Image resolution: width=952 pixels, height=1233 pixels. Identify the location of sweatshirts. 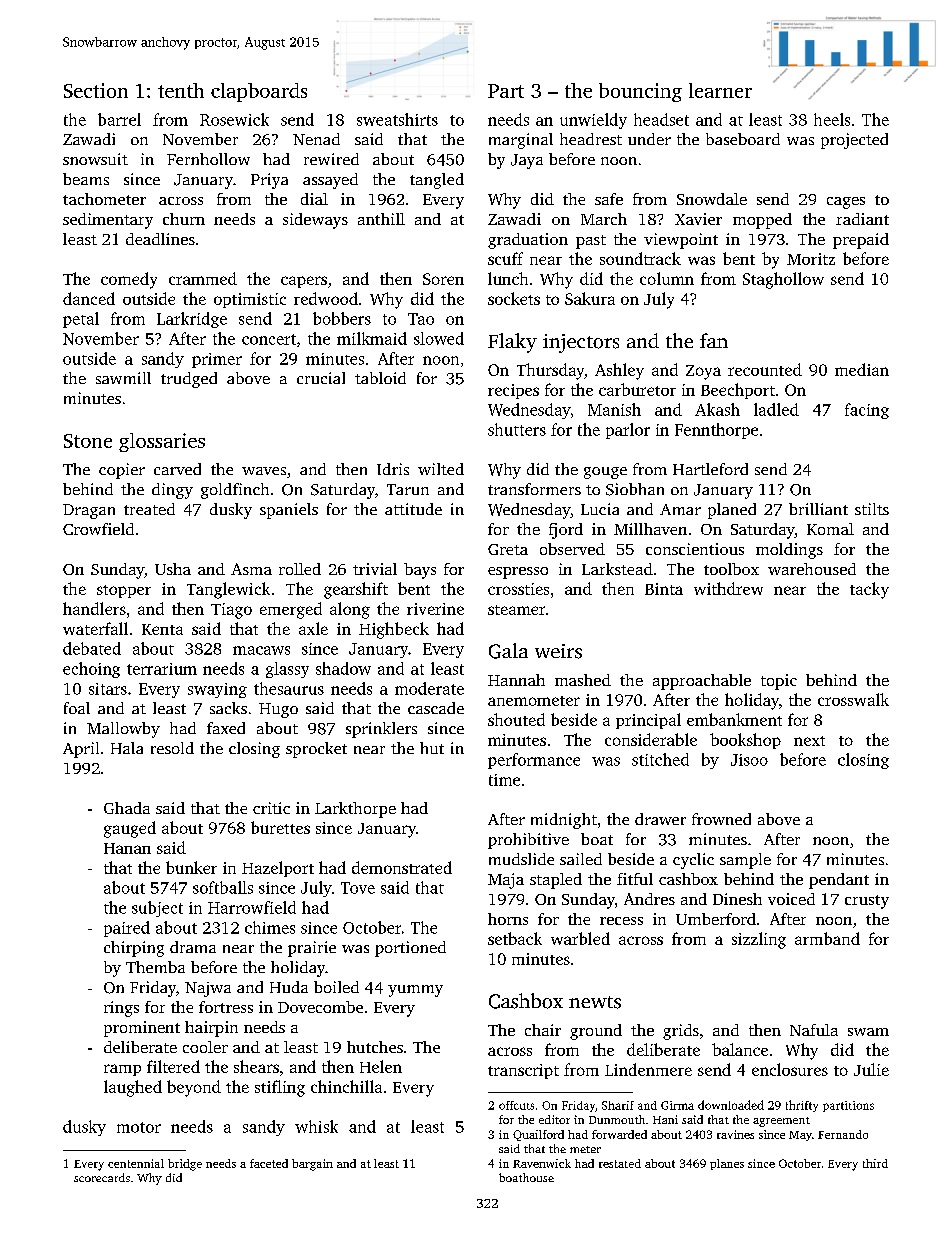
(397, 119).
